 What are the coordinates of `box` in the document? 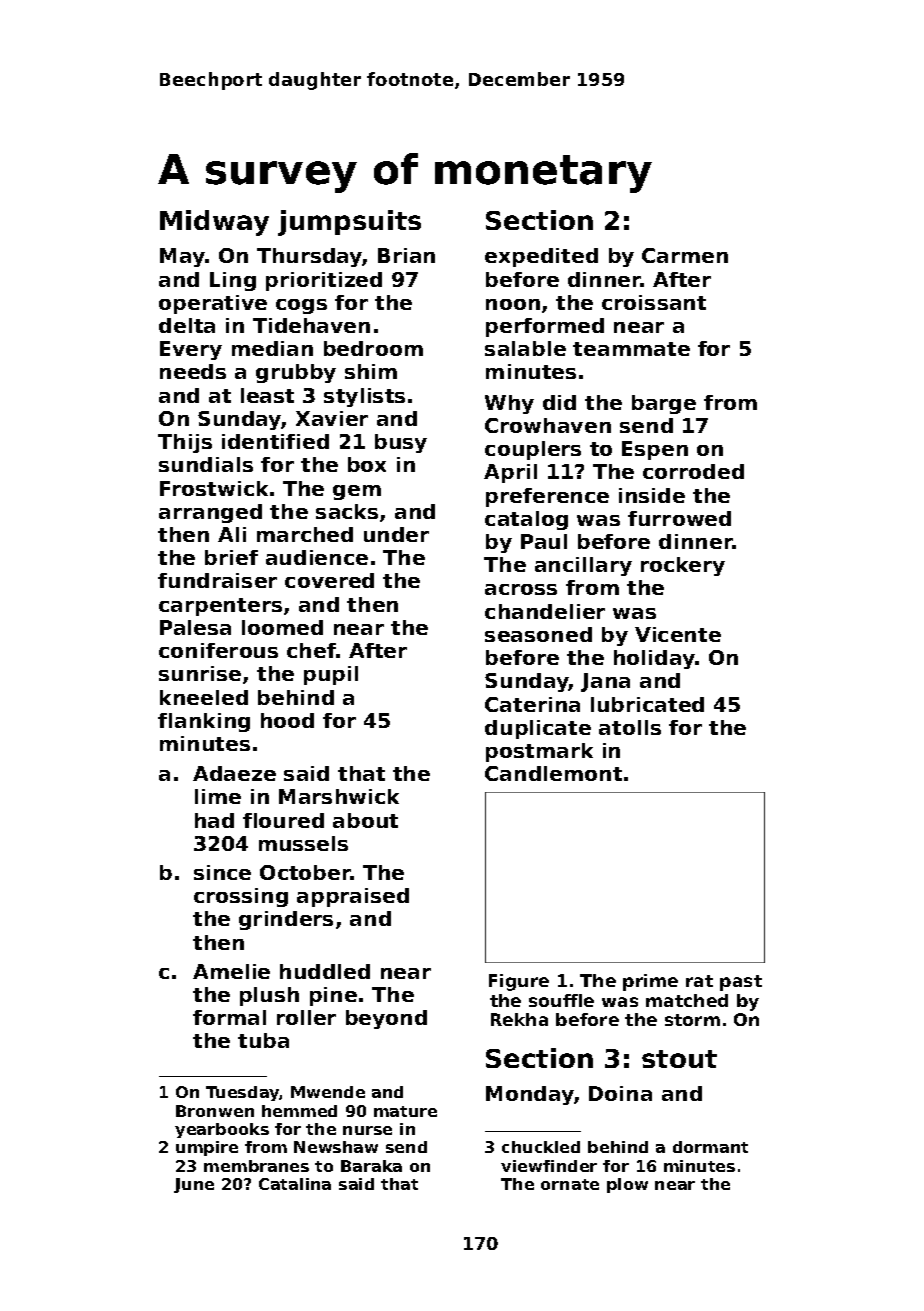 It's located at (367, 464).
